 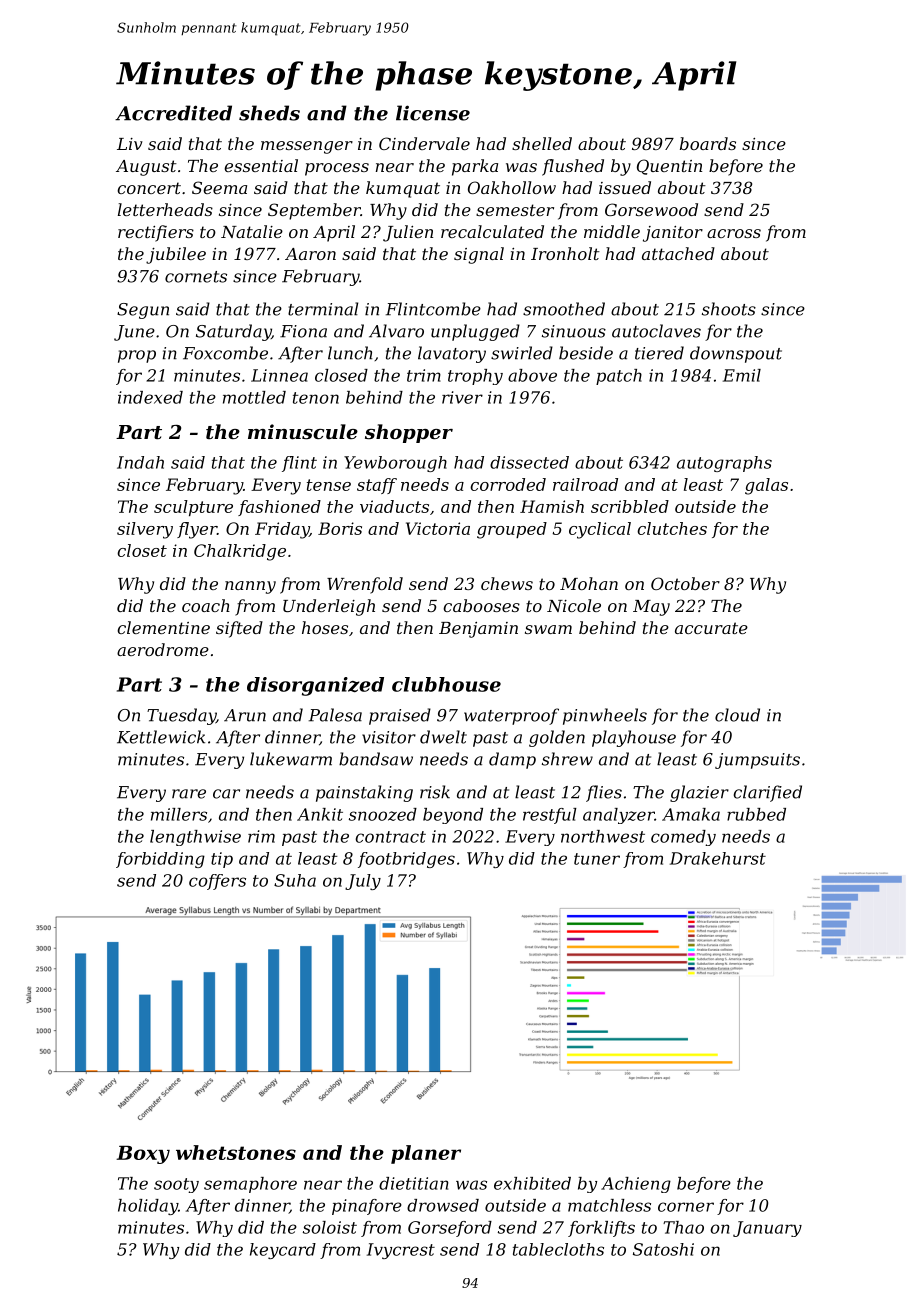 What do you see at coordinates (236, 1152) in the page?
I see `whetstones` at bounding box center [236, 1152].
